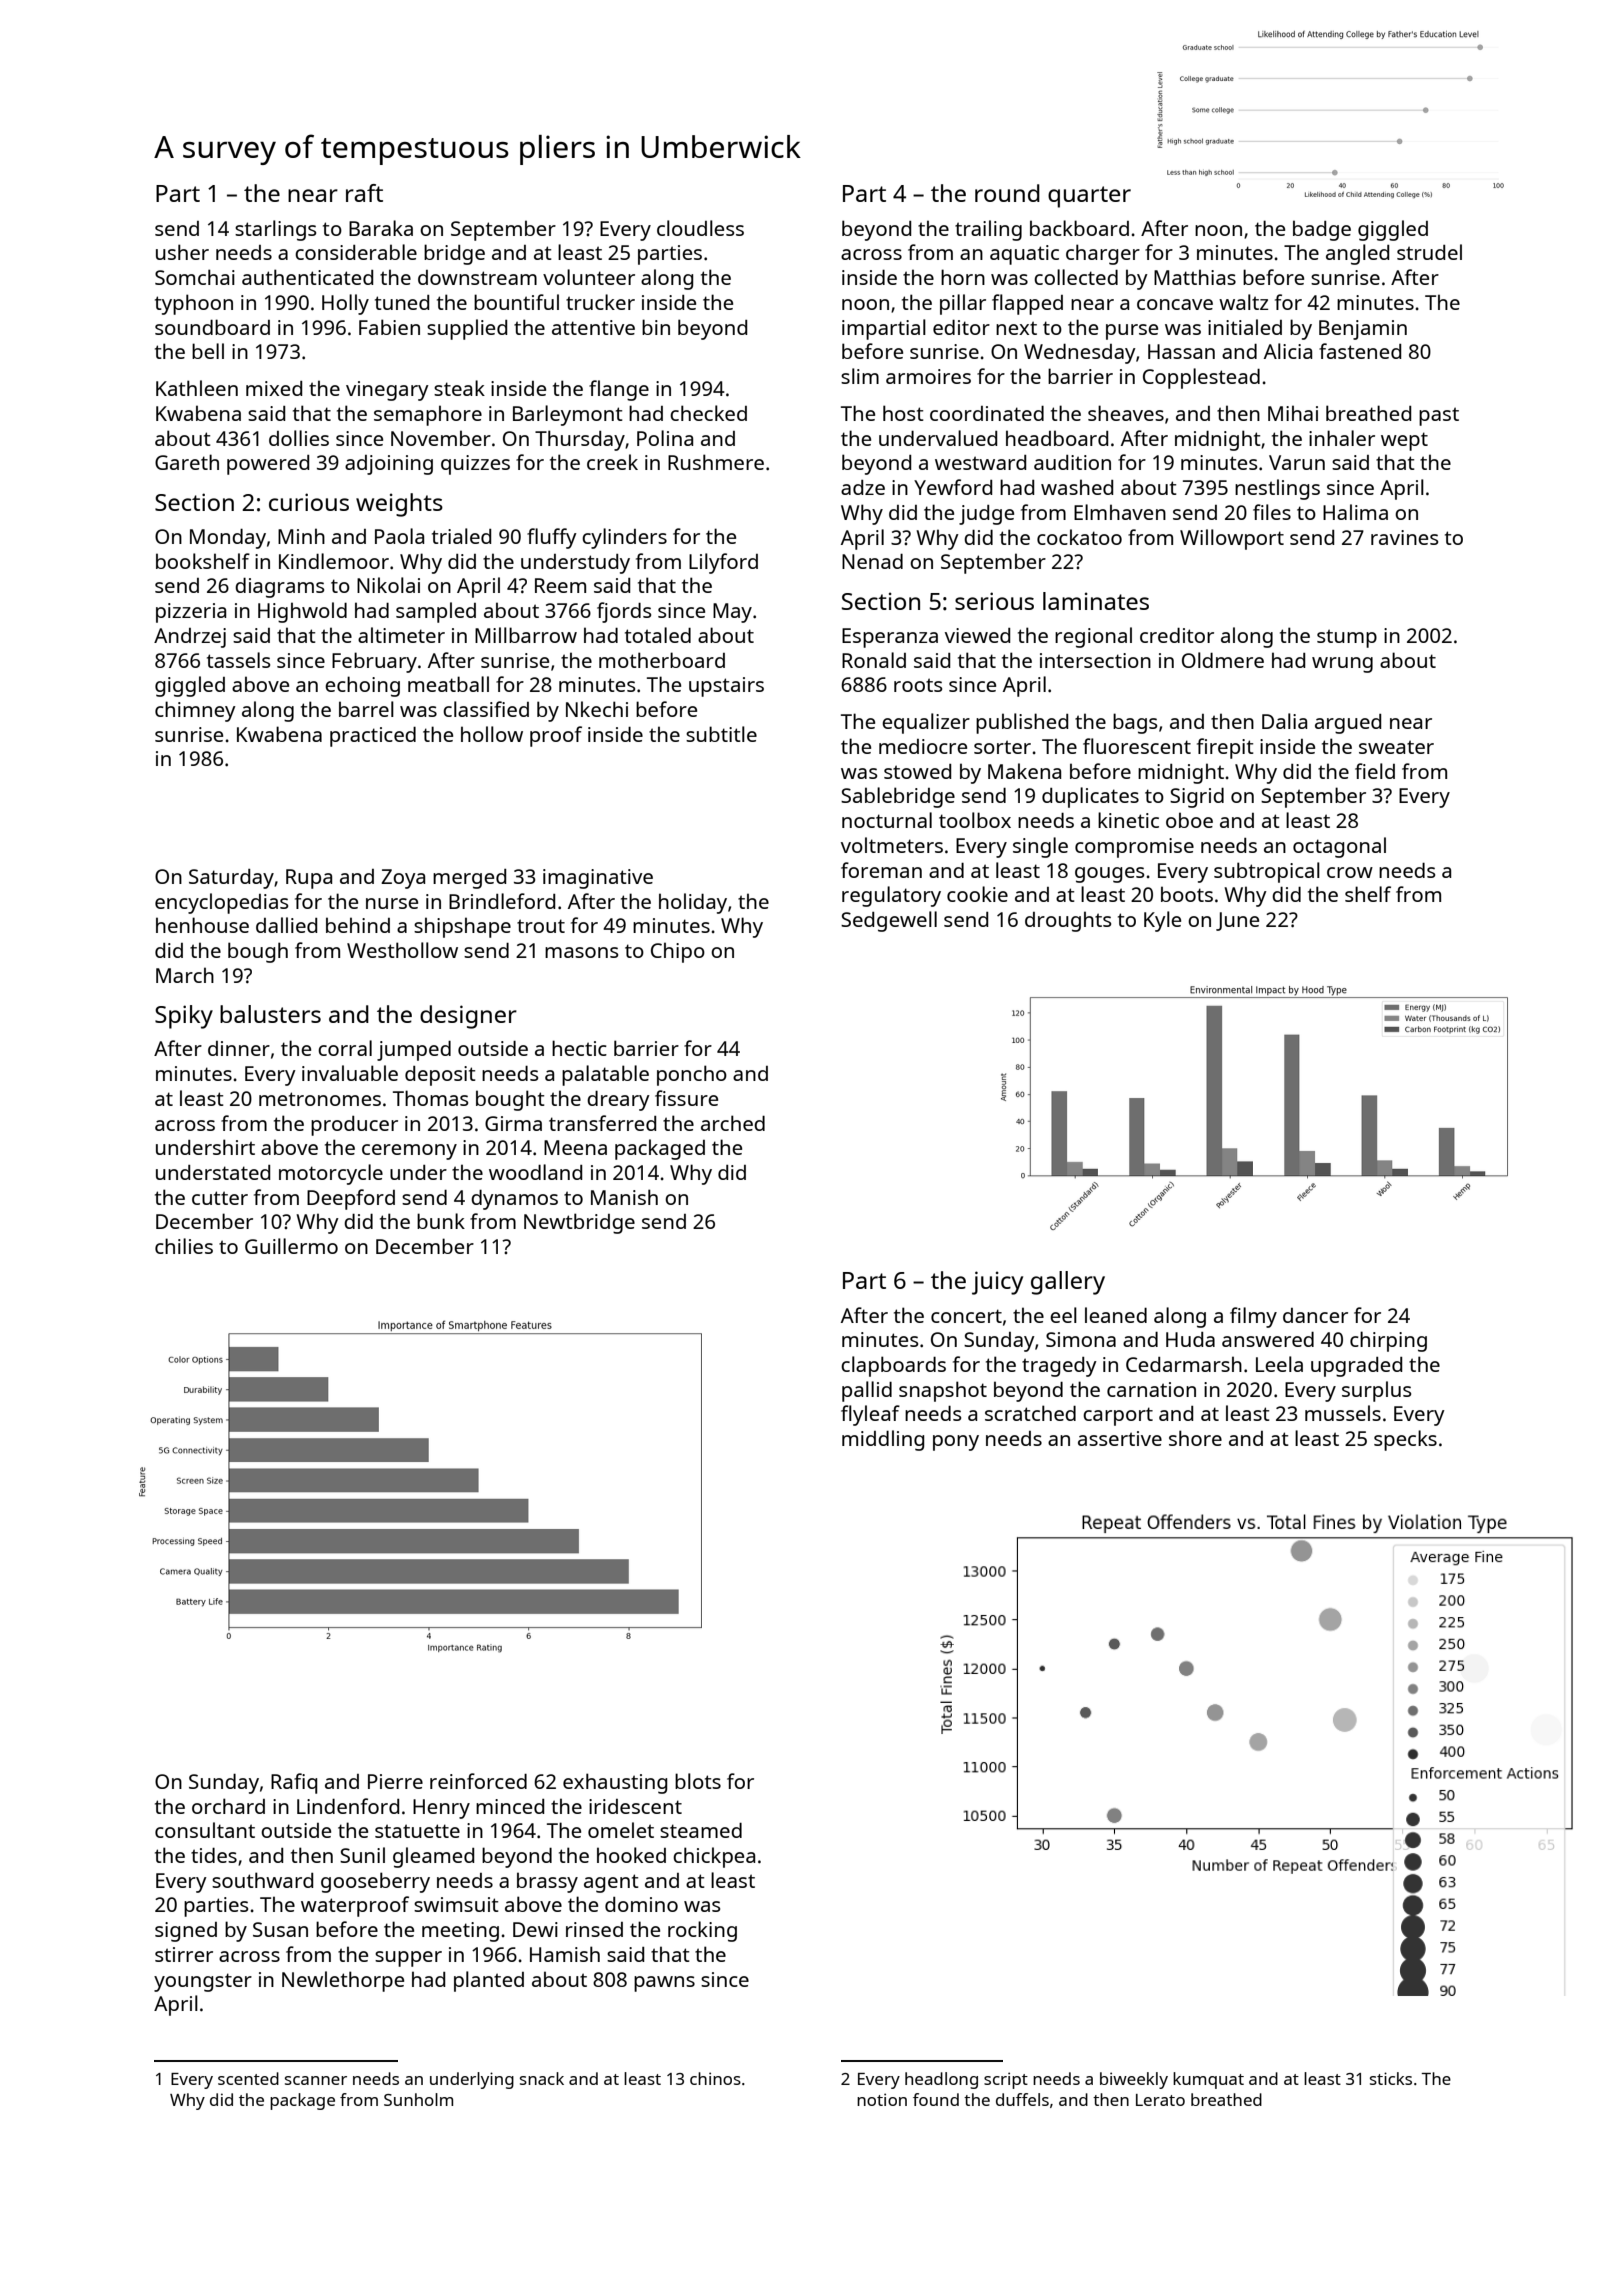 This screenshot has height=2292, width=1620. What do you see at coordinates (698, 1781) in the screenshot?
I see `blots` at bounding box center [698, 1781].
